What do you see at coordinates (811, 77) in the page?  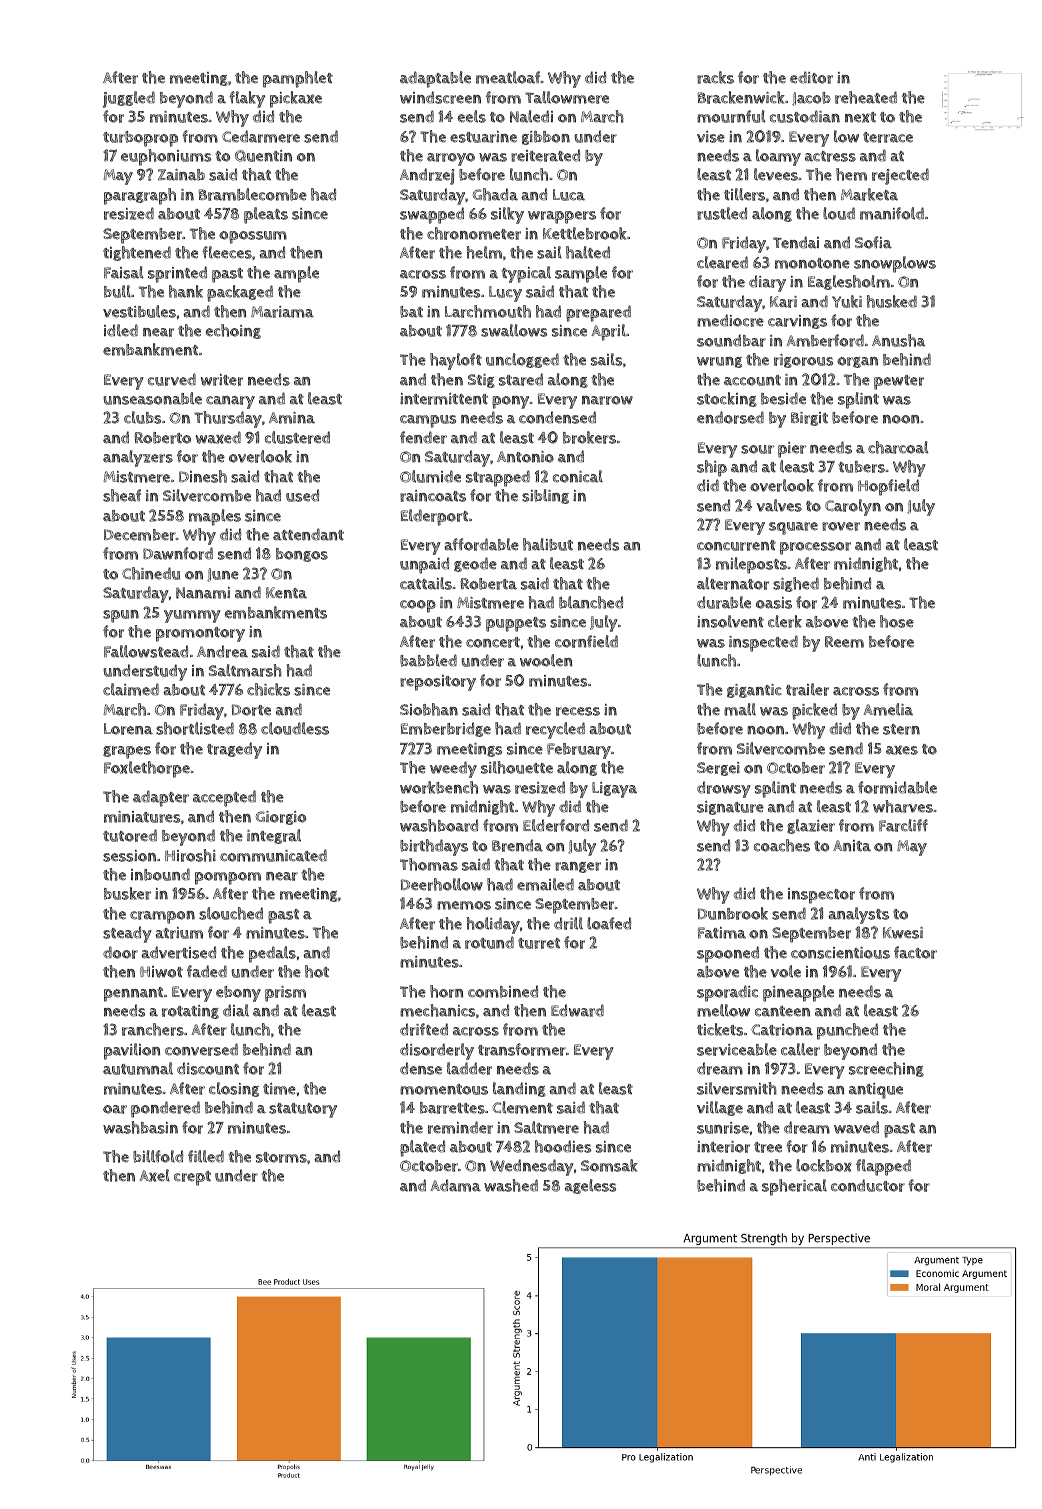 I see `editor` at bounding box center [811, 77].
